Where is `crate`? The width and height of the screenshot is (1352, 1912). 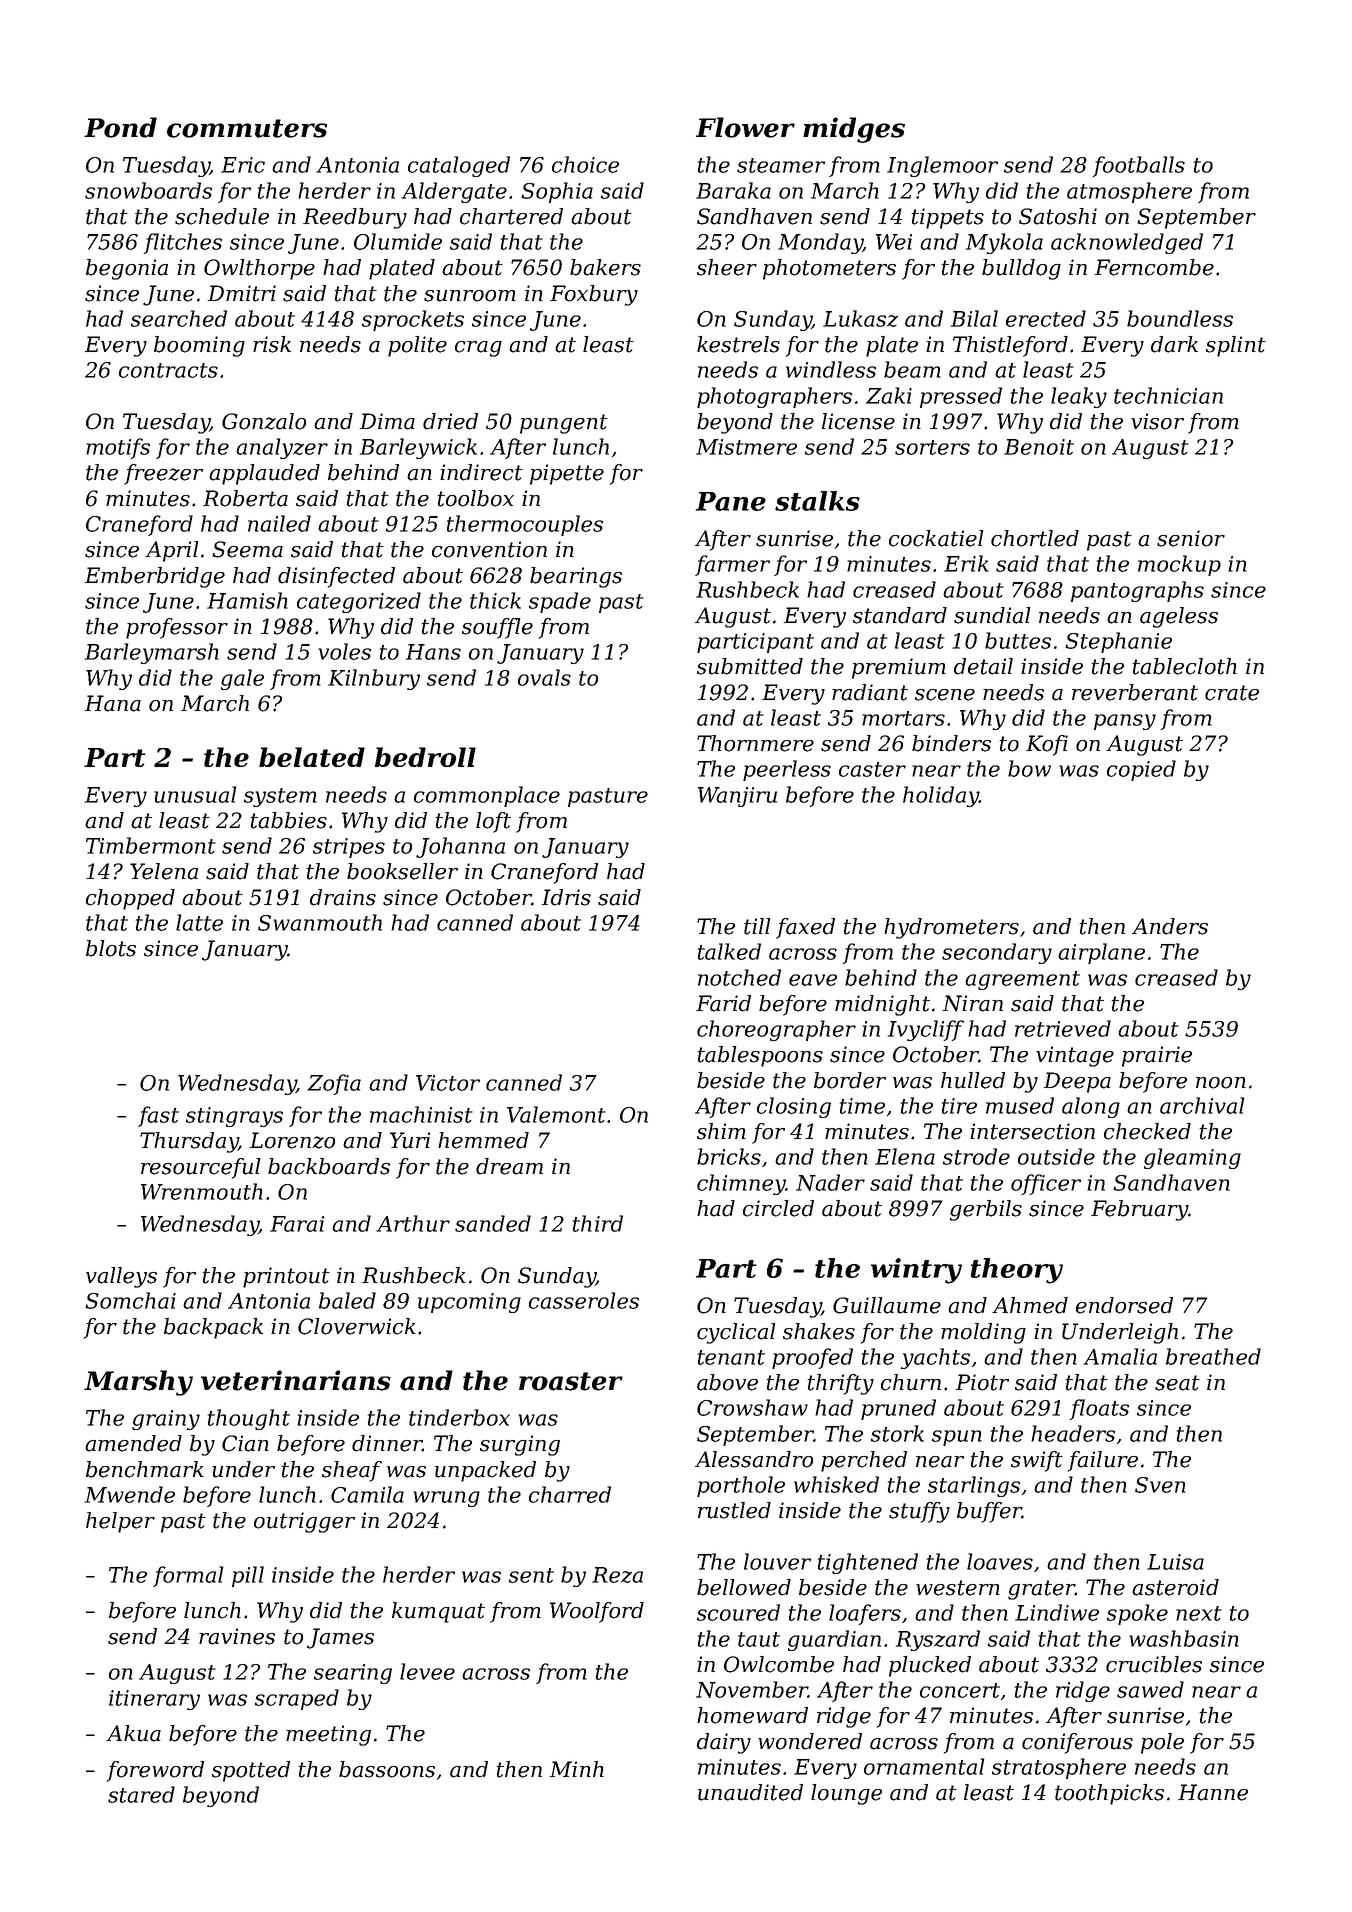
crate is located at coordinates (1232, 693).
